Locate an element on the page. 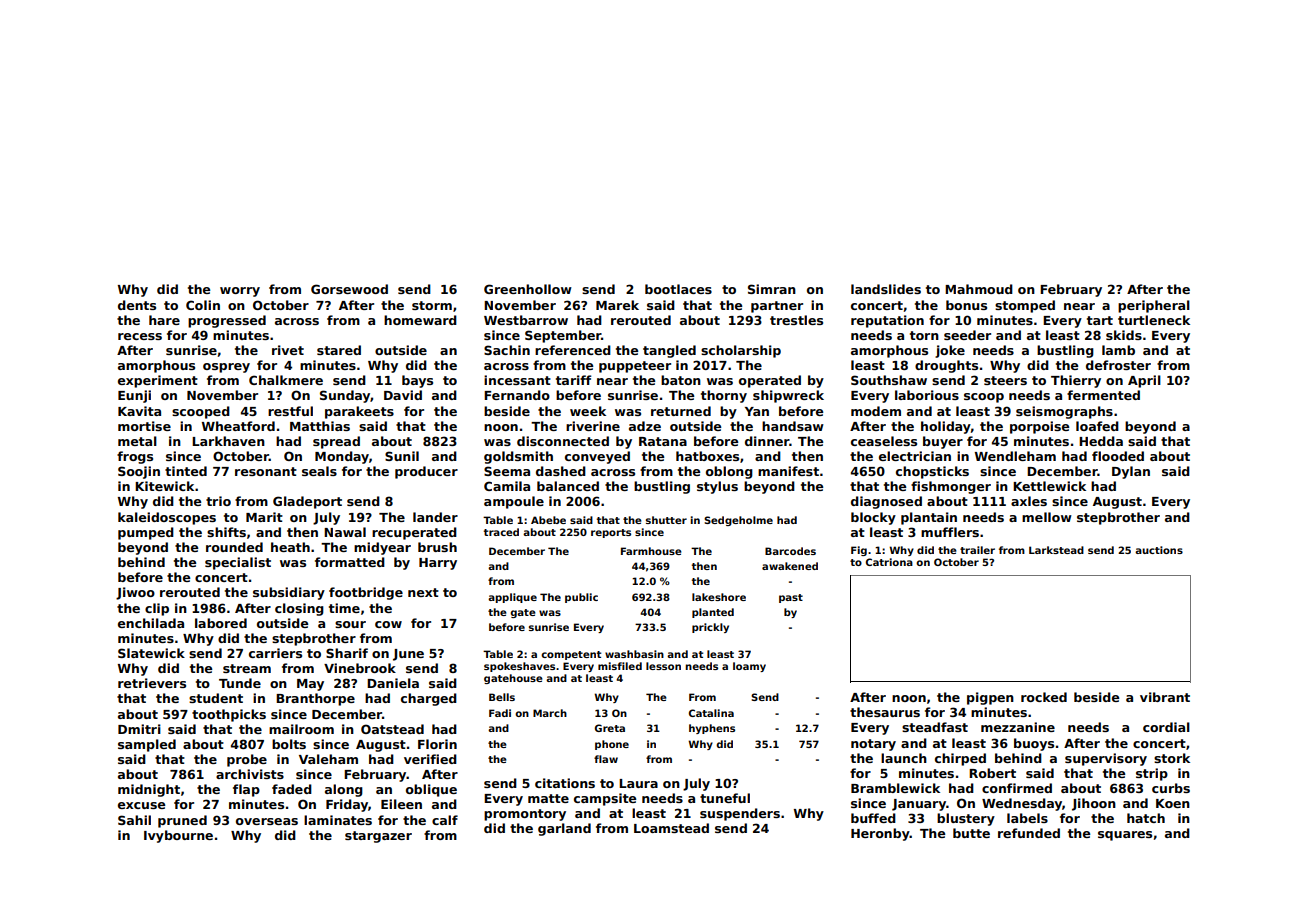  April is located at coordinates (1144, 381).
